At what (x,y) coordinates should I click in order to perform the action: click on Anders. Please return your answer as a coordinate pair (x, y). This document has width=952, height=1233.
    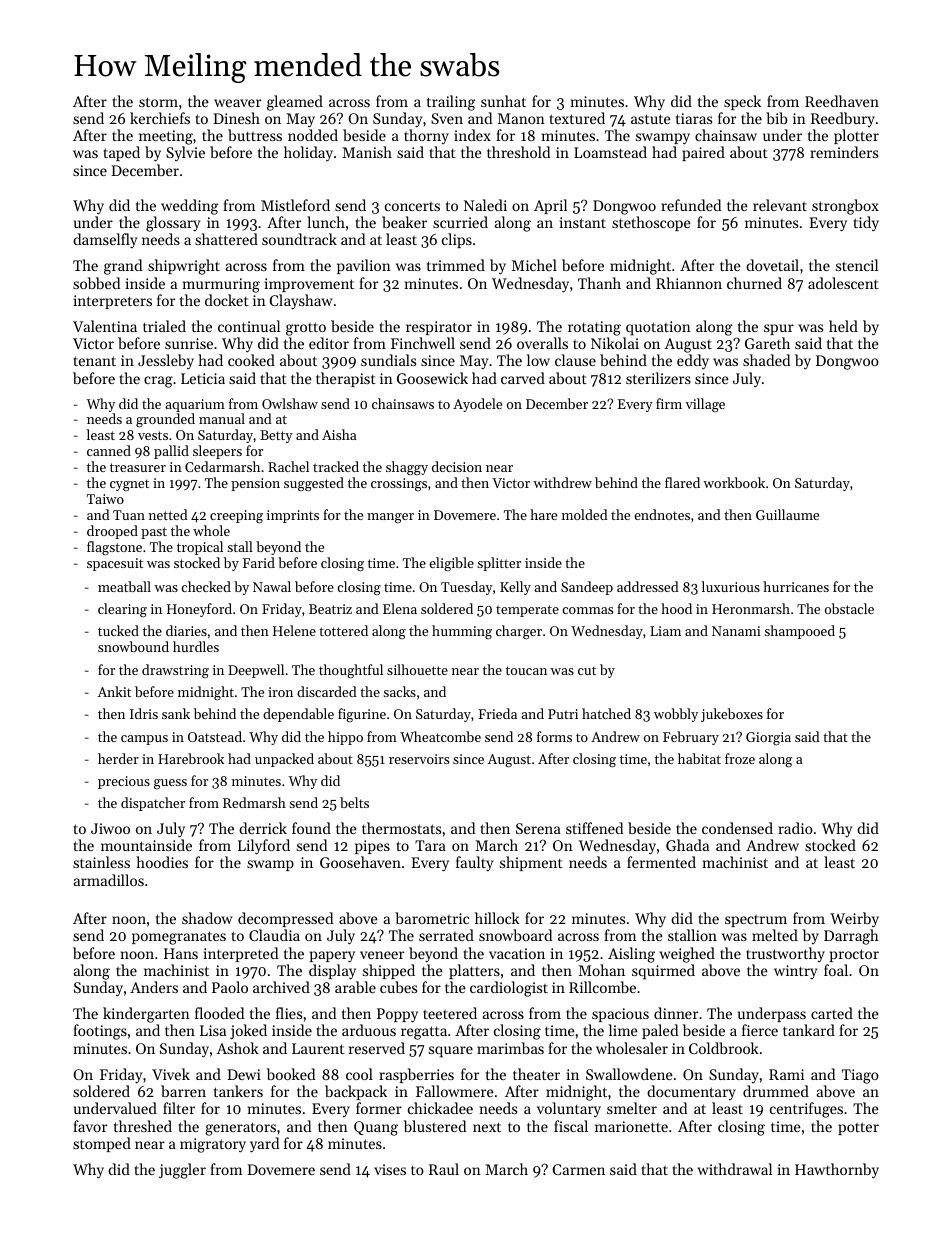
    Looking at the image, I should click on (154, 987).
